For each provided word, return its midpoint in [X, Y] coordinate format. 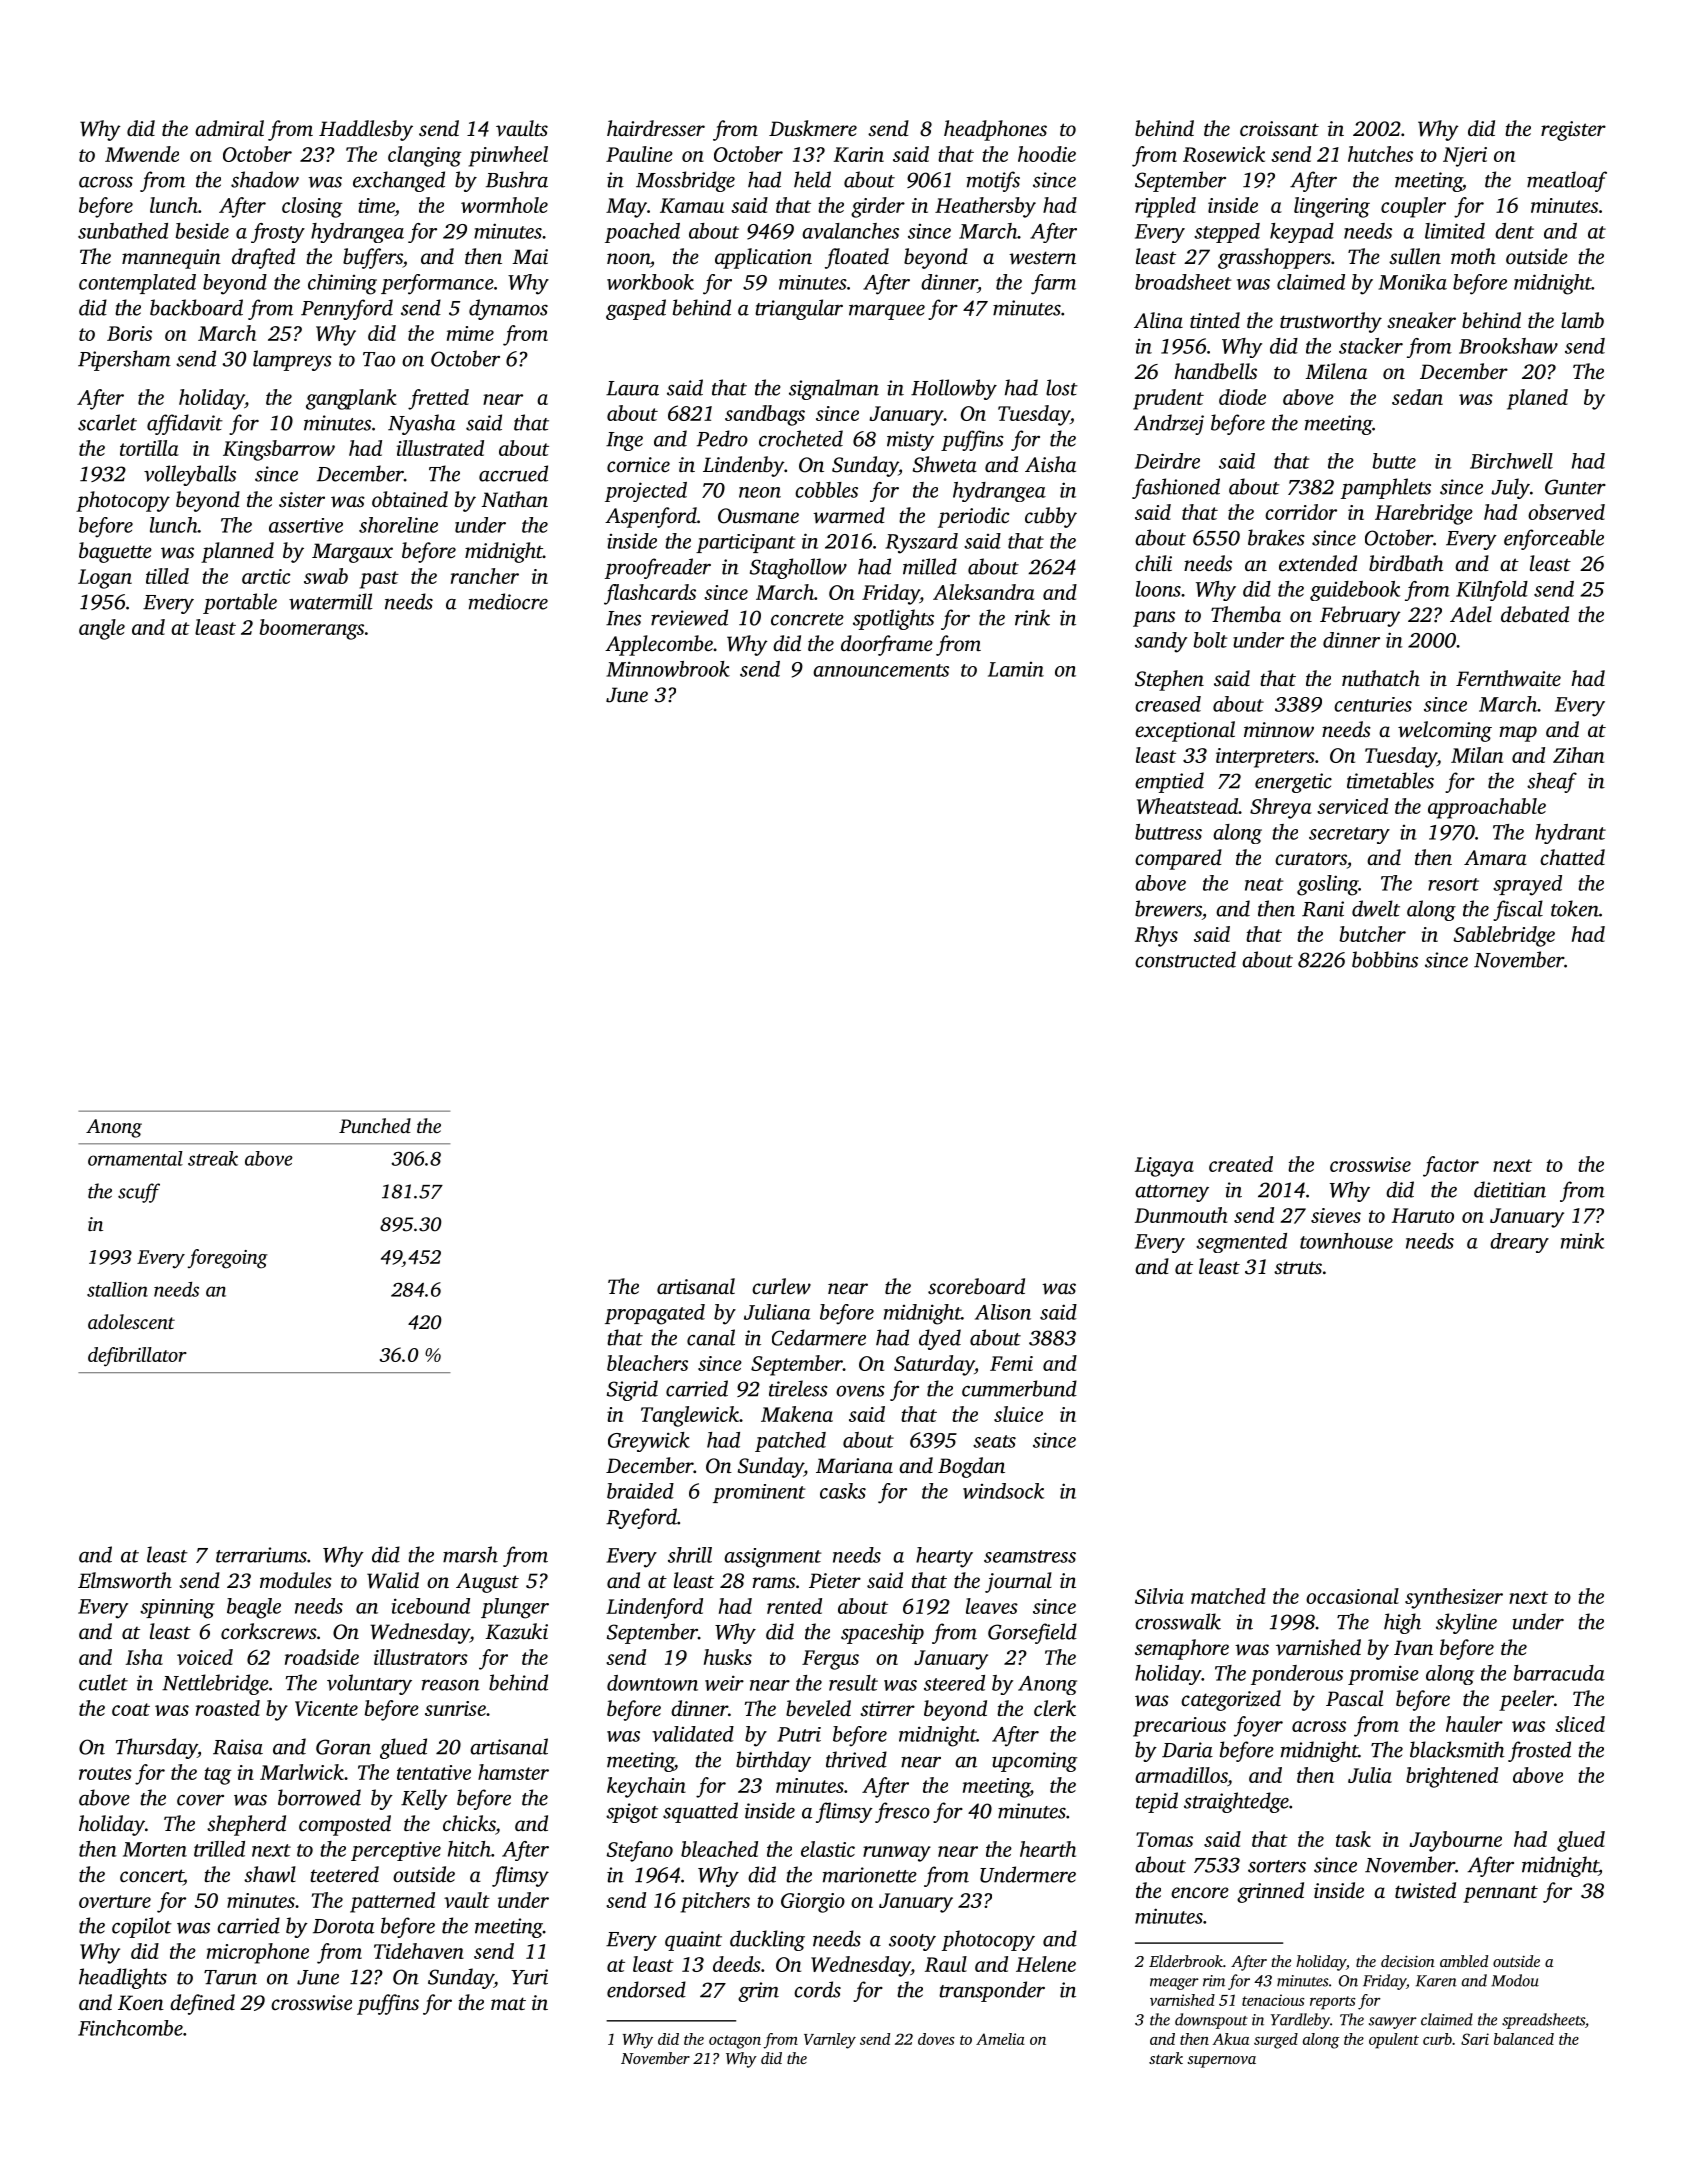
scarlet [107, 422]
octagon [735, 2042]
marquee [887, 312]
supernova [1221, 2062]
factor [1451, 1166]
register [1573, 131]
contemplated [137, 284]
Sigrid [632, 1390]
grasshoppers [1274, 258]
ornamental [135, 1158]
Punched [375, 1125]
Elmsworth [125, 1580]
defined [202, 2004]
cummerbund [1019, 1388]
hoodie [1047, 154]
